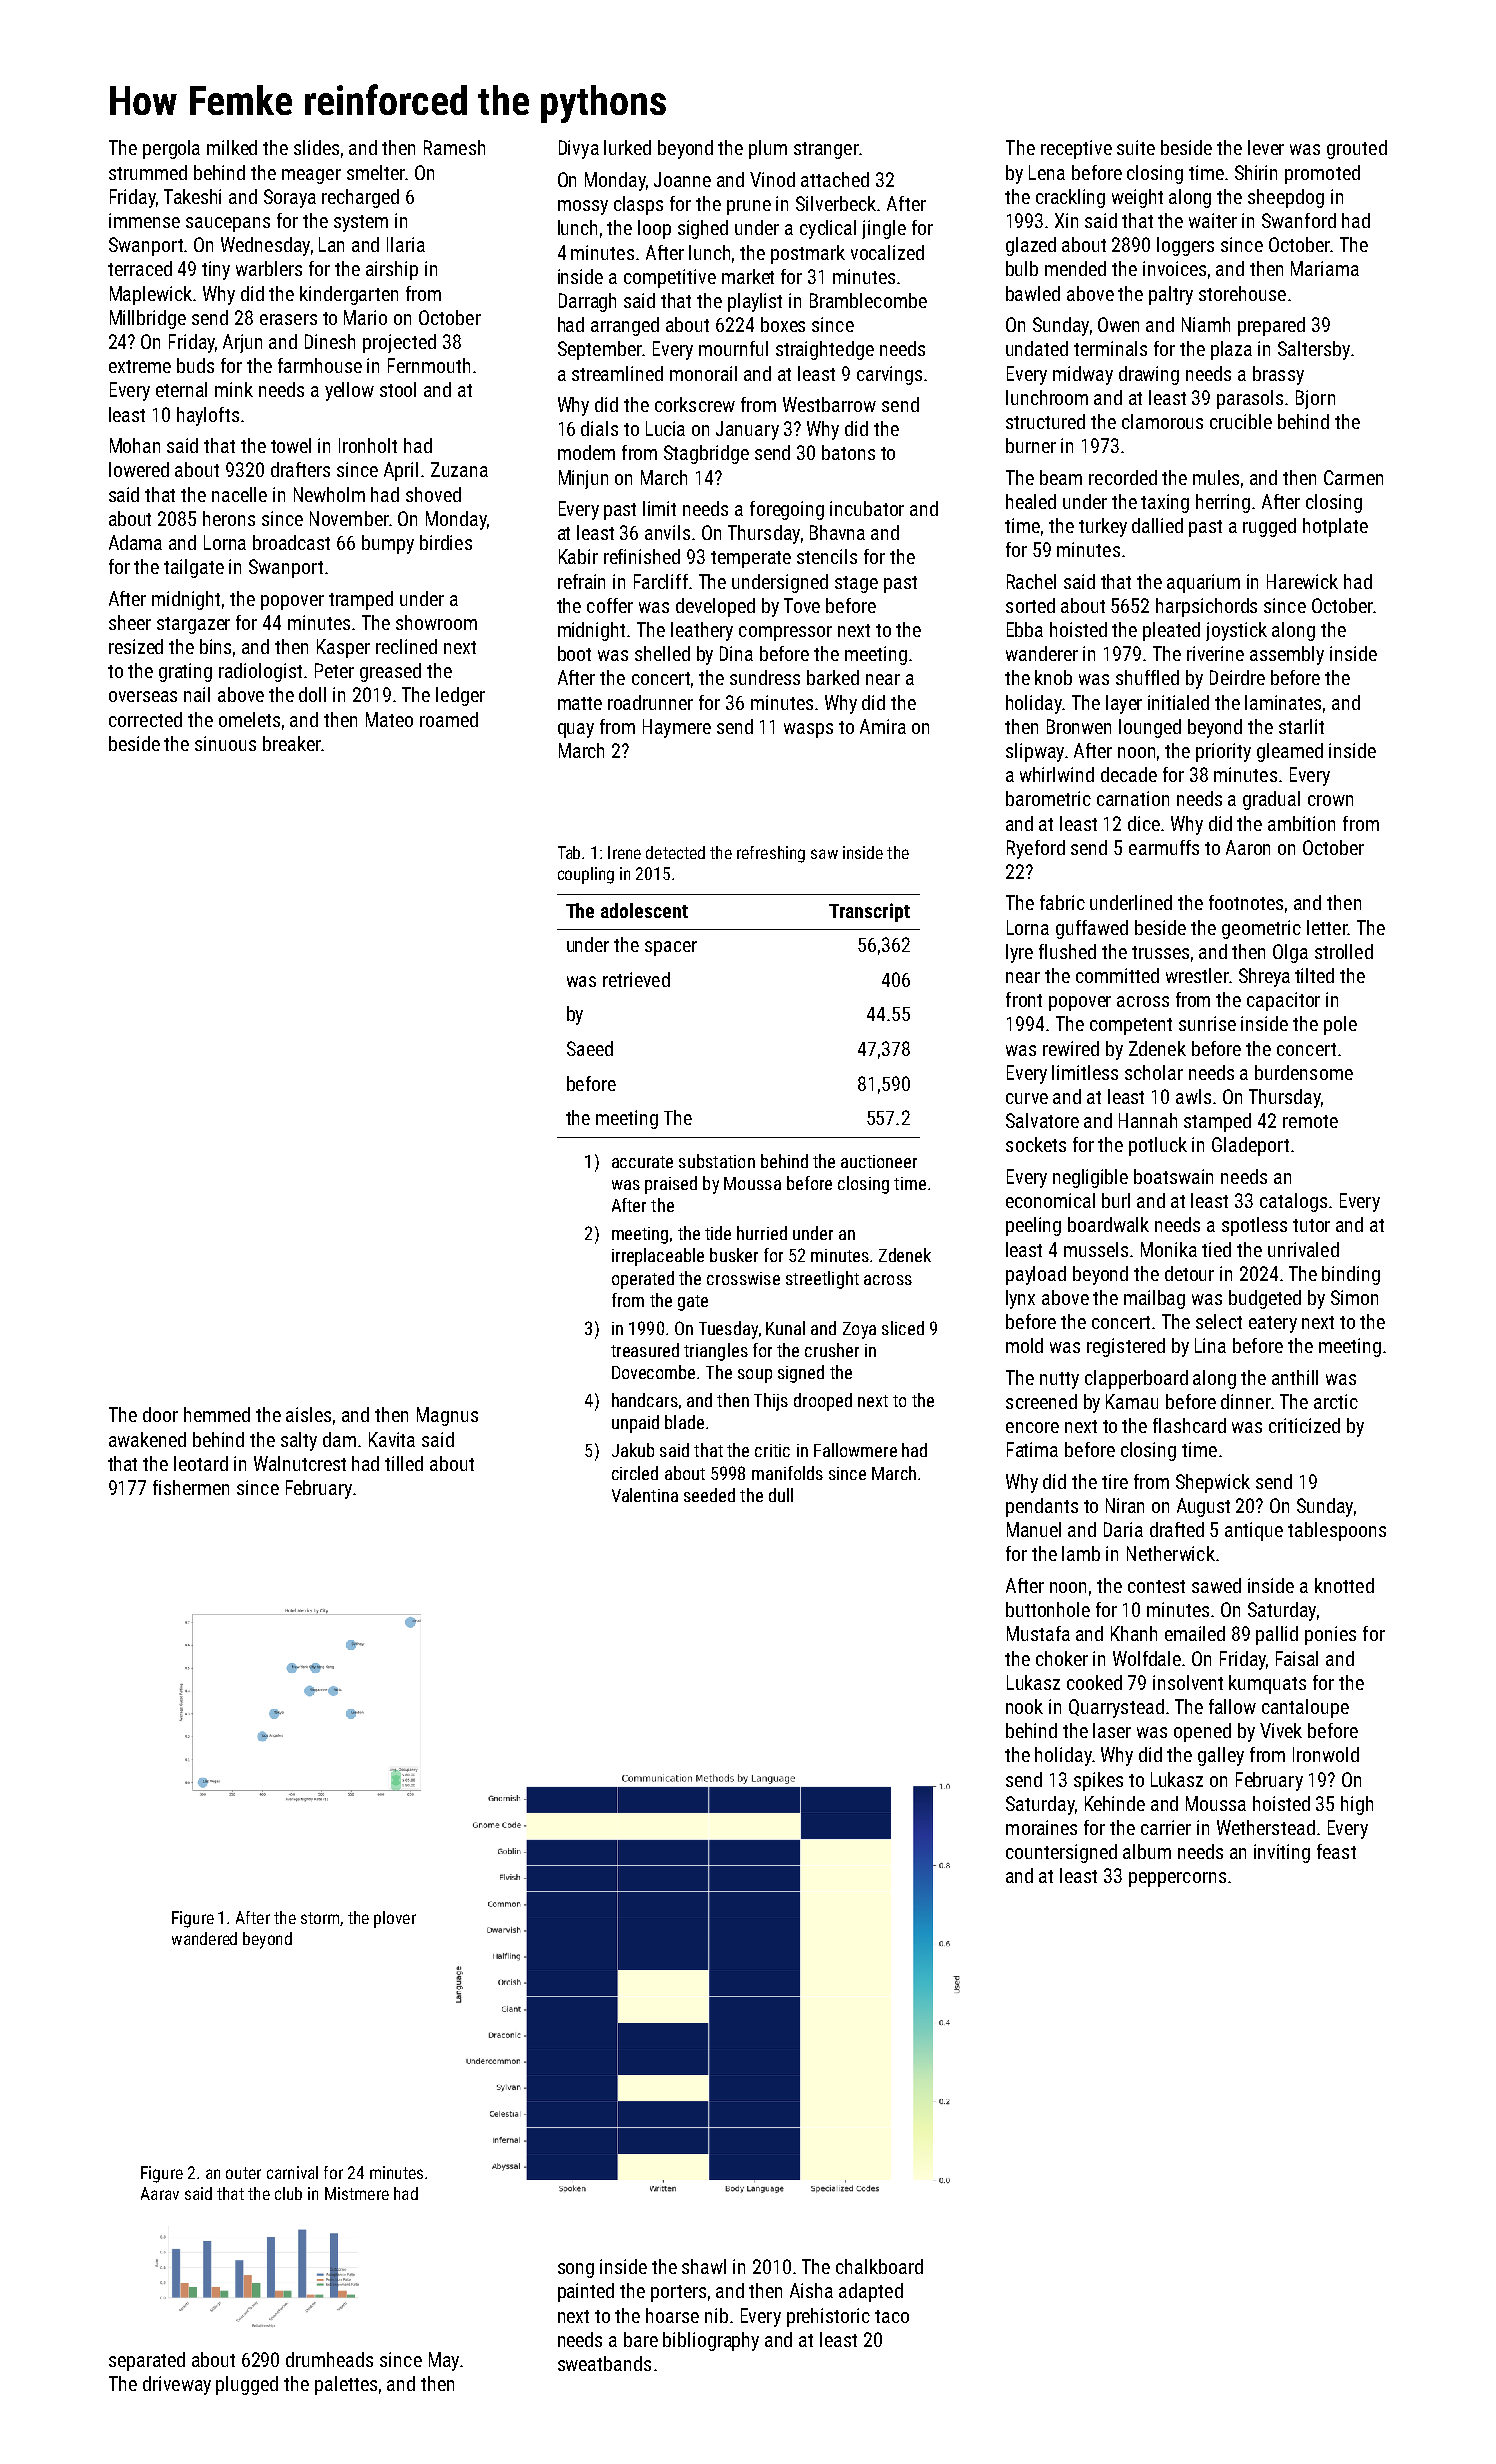 The height and width of the image is (2464, 1496). What do you see at coordinates (823, 1402) in the image?
I see `drooped` at bounding box center [823, 1402].
